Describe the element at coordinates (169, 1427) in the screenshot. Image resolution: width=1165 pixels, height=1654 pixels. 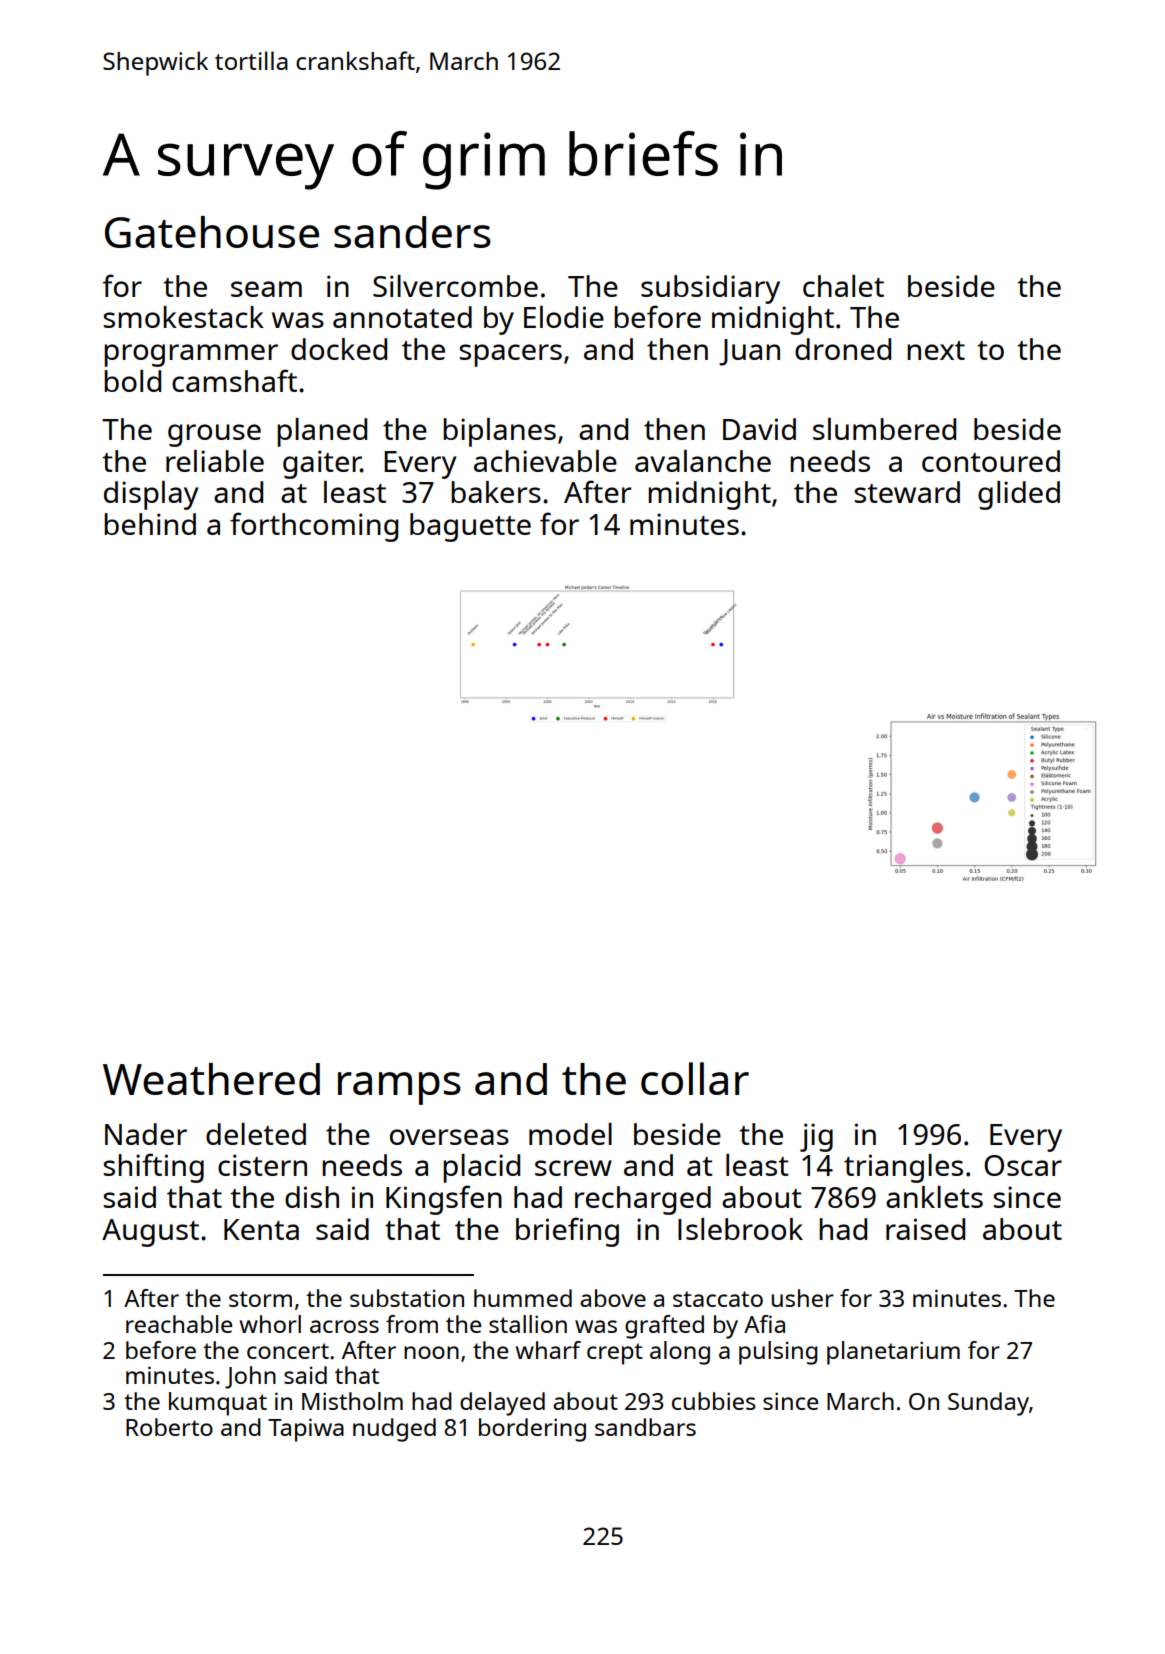
I see `Roberto` at that location.
